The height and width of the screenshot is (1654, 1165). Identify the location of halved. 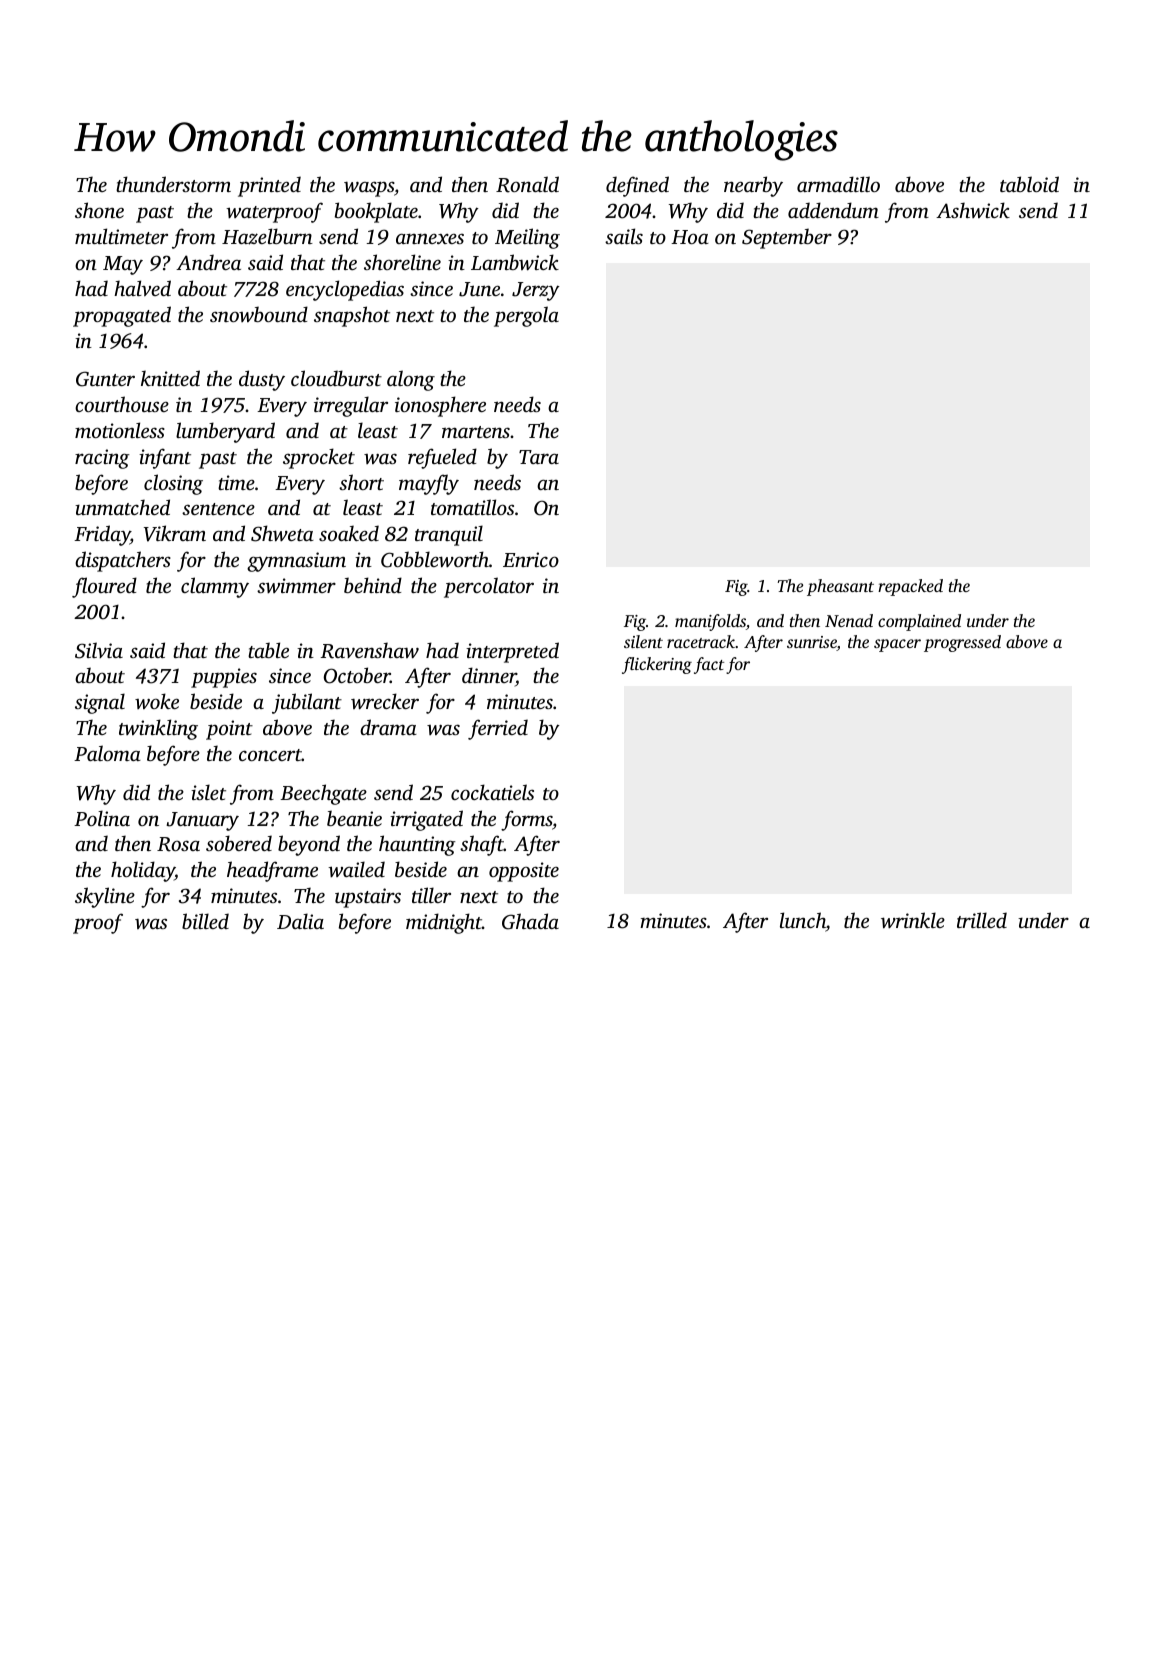
(142, 288).
